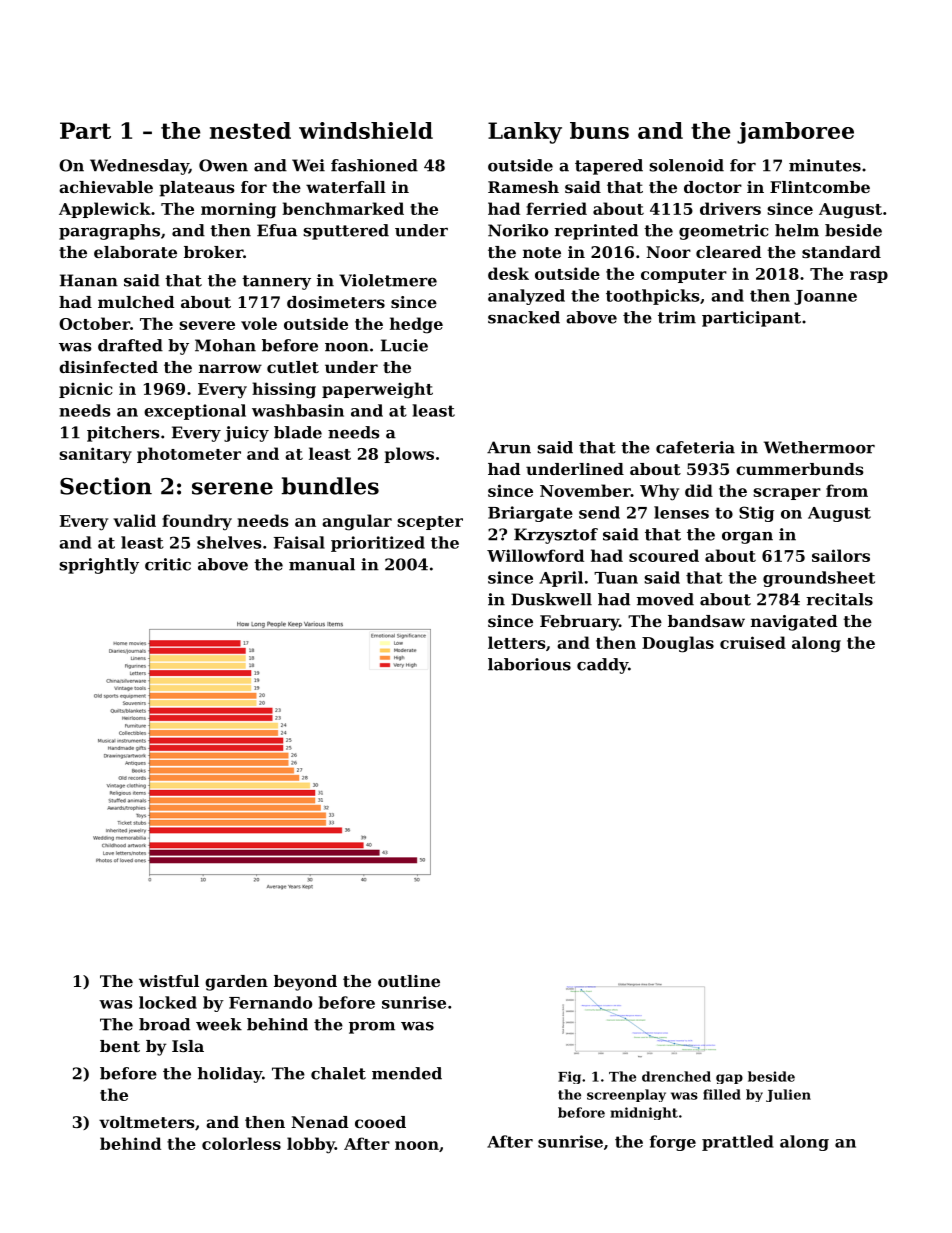 The width and height of the page is (952, 1233). I want to click on laborious, so click(529, 664).
